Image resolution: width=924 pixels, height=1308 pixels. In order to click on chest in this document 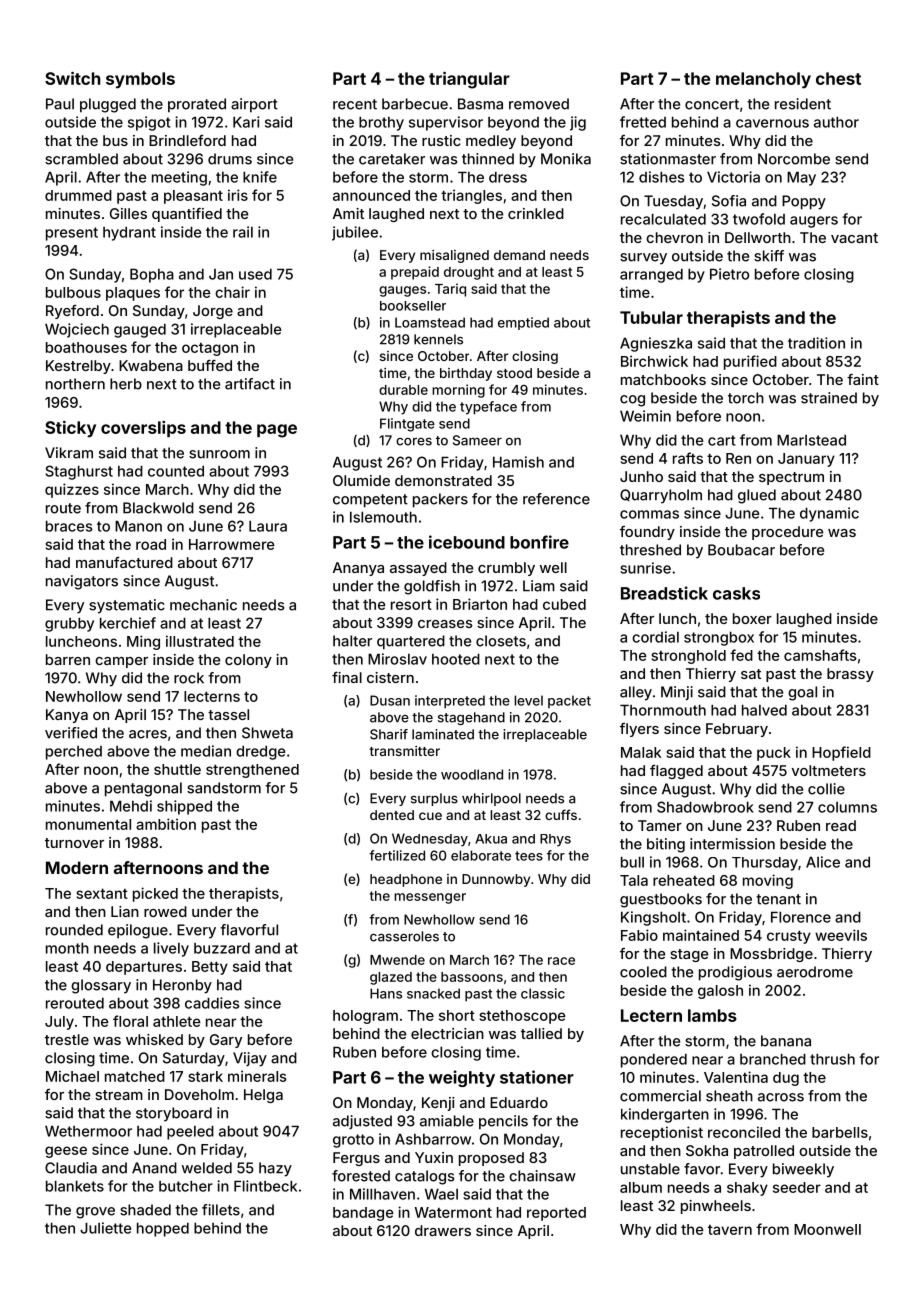, I will do `click(838, 78)`.
